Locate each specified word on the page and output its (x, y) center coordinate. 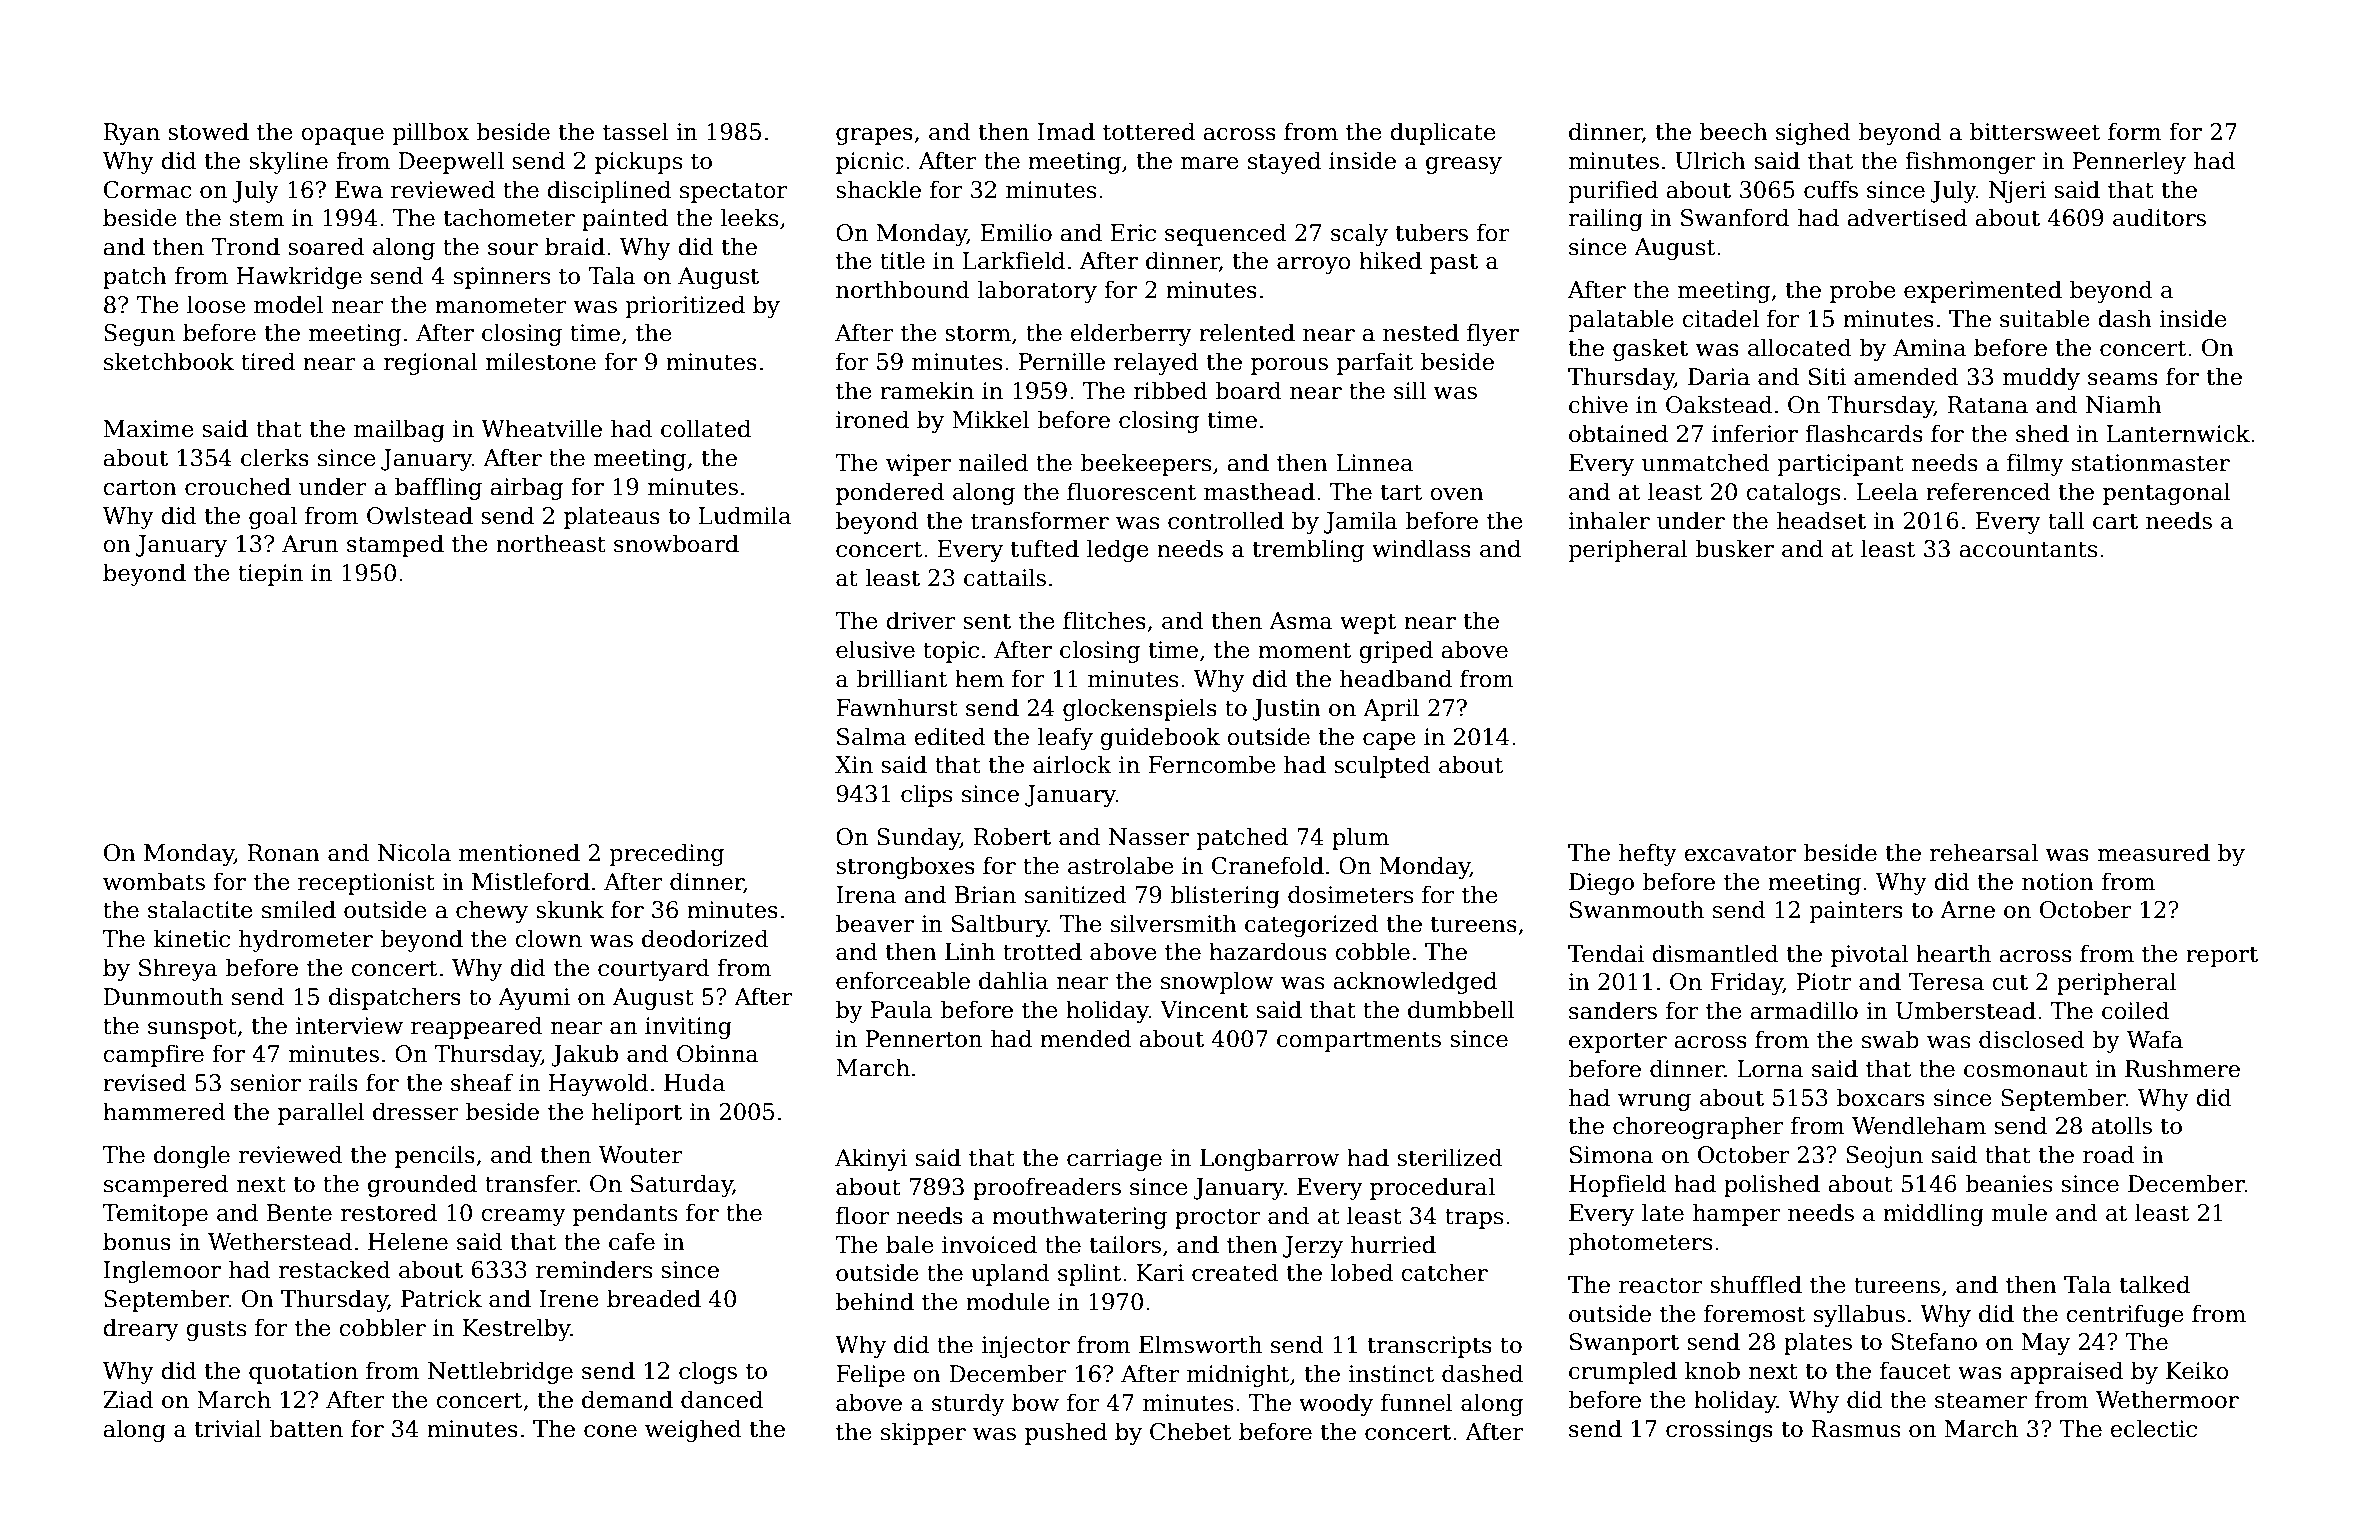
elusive (875, 649)
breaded (654, 1298)
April (1391, 709)
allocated (1800, 347)
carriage (1114, 1160)
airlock (1072, 764)
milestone (541, 361)
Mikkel (990, 419)
